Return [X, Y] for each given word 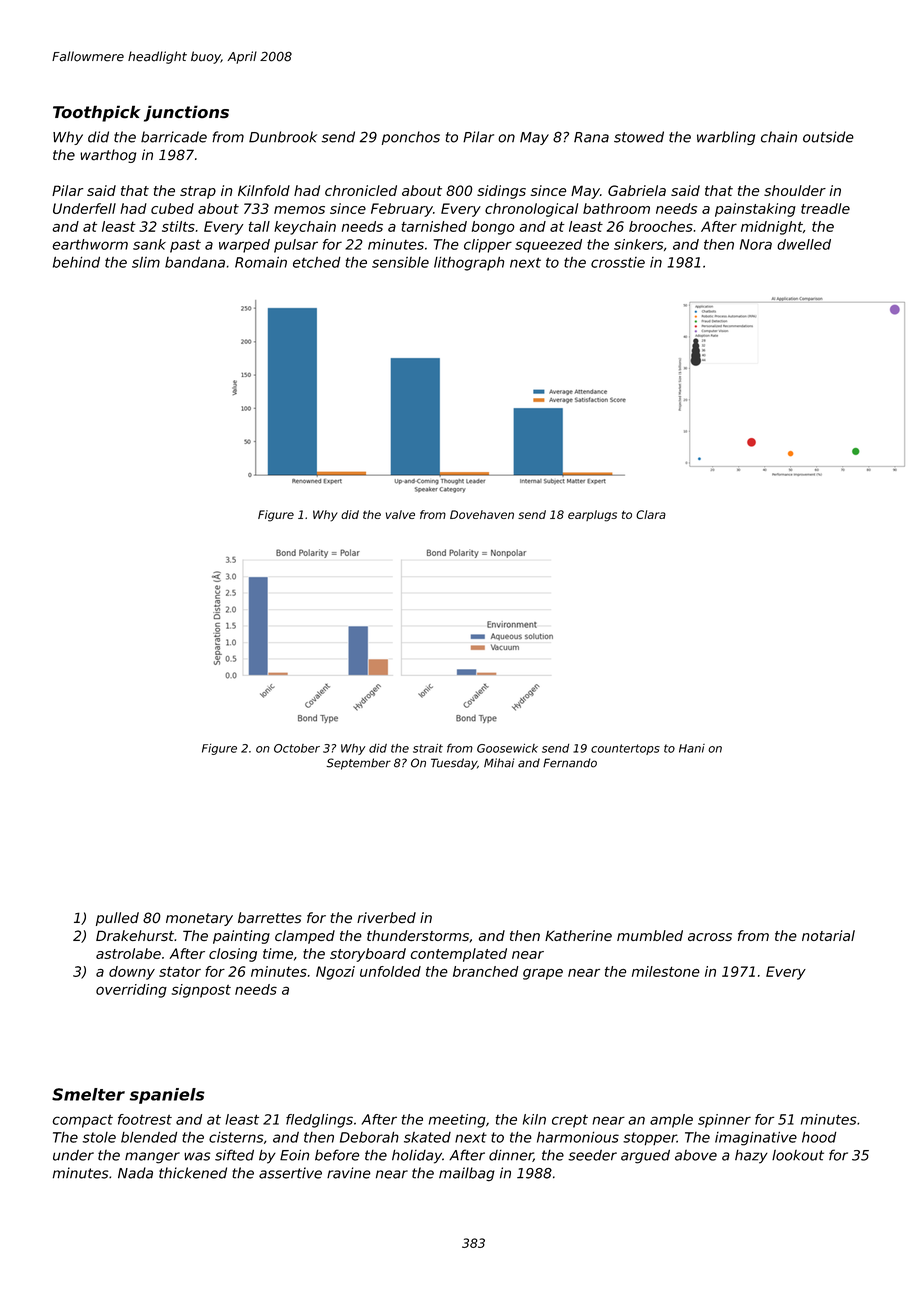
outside [828, 137]
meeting [457, 1121]
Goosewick [507, 748]
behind [76, 262]
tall [259, 226]
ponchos [411, 138]
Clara [651, 514]
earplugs [592, 516]
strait [428, 748]
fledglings [319, 1121]
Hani [692, 748]
